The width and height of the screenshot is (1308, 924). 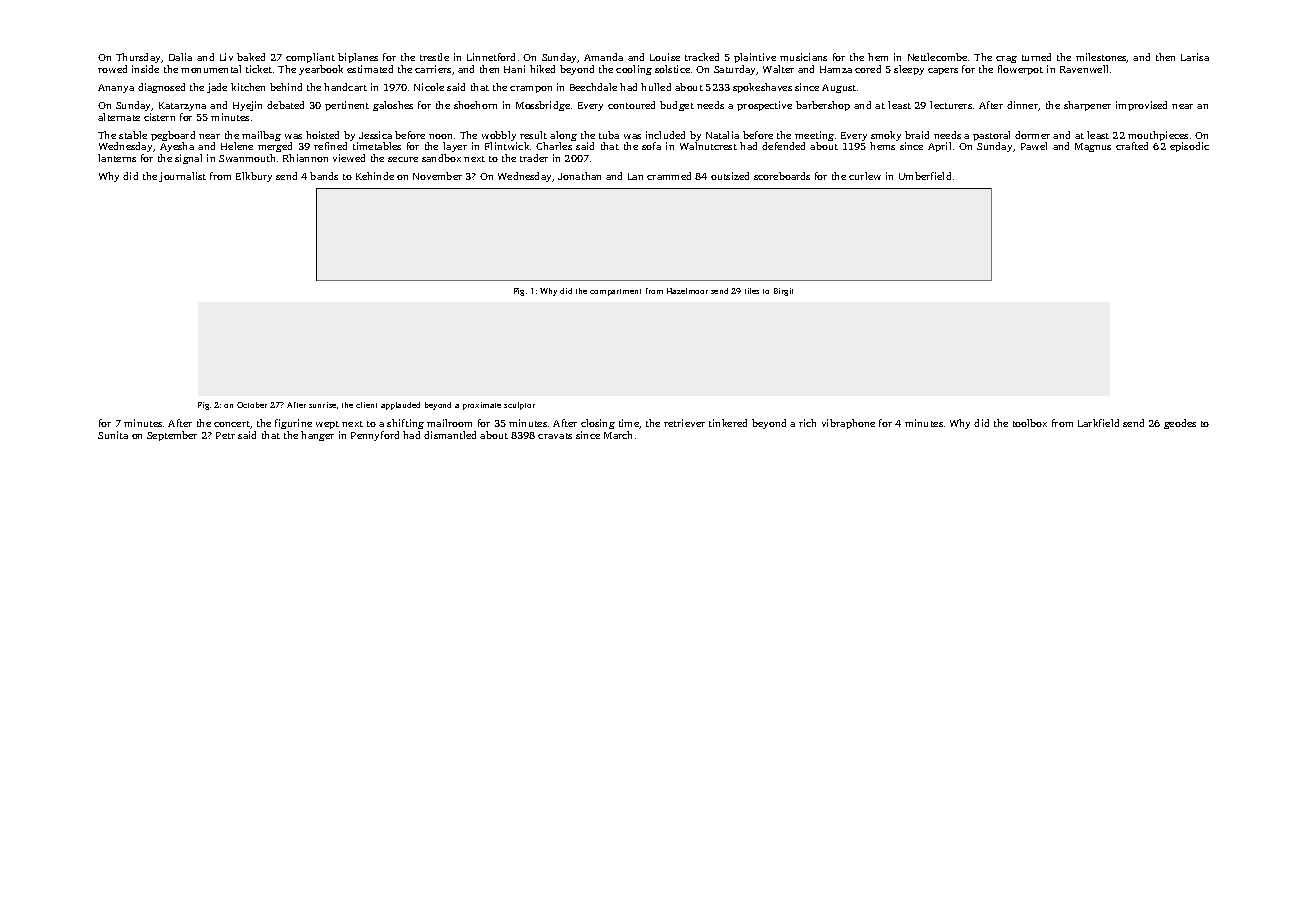 I want to click on compartment, so click(x=615, y=292).
